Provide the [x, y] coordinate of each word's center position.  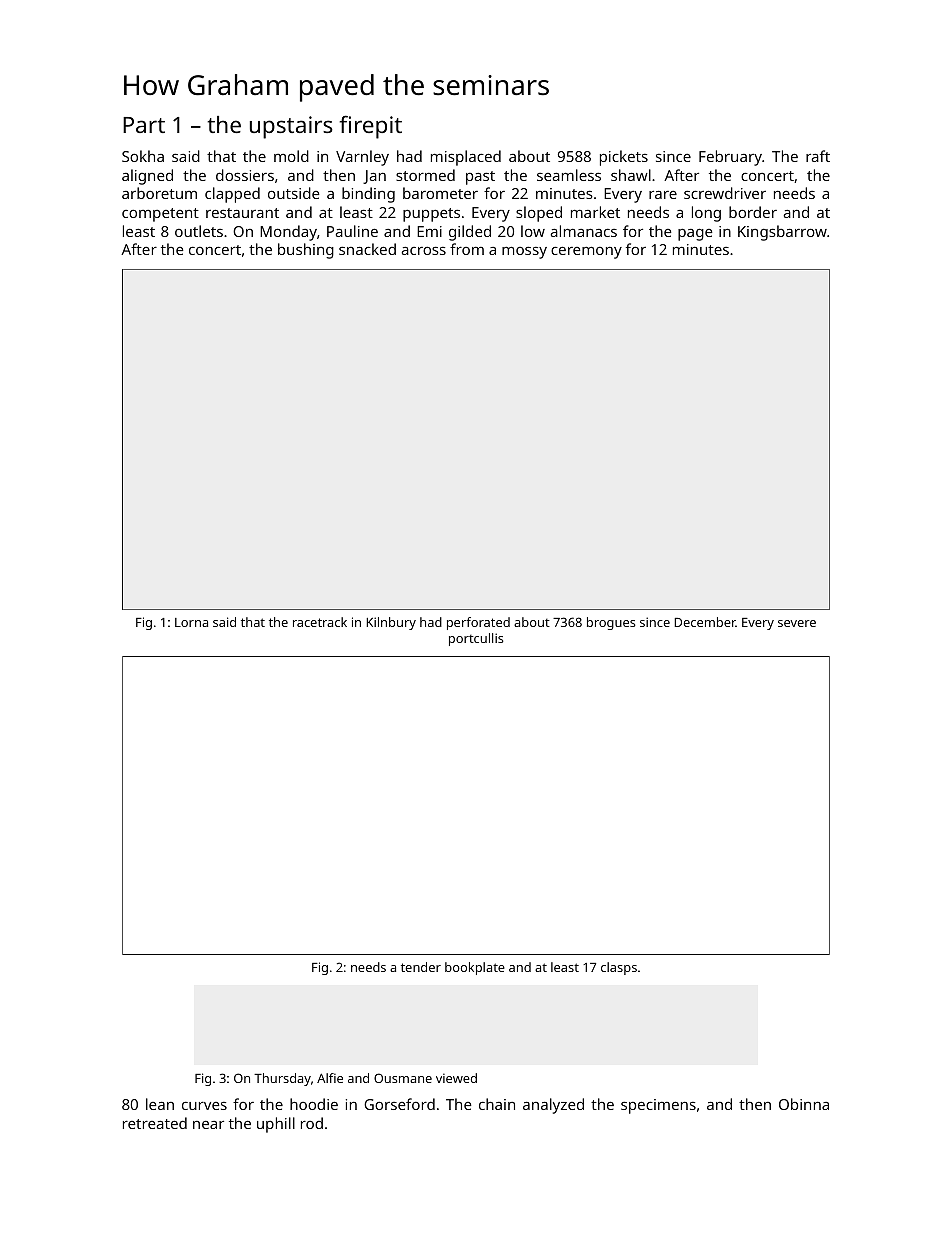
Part [144, 125]
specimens [658, 1106]
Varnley [362, 158]
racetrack [320, 622]
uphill [276, 1125]
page [695, 234]
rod [312, 1123]
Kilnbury [391, 623]
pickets [624, 158]
